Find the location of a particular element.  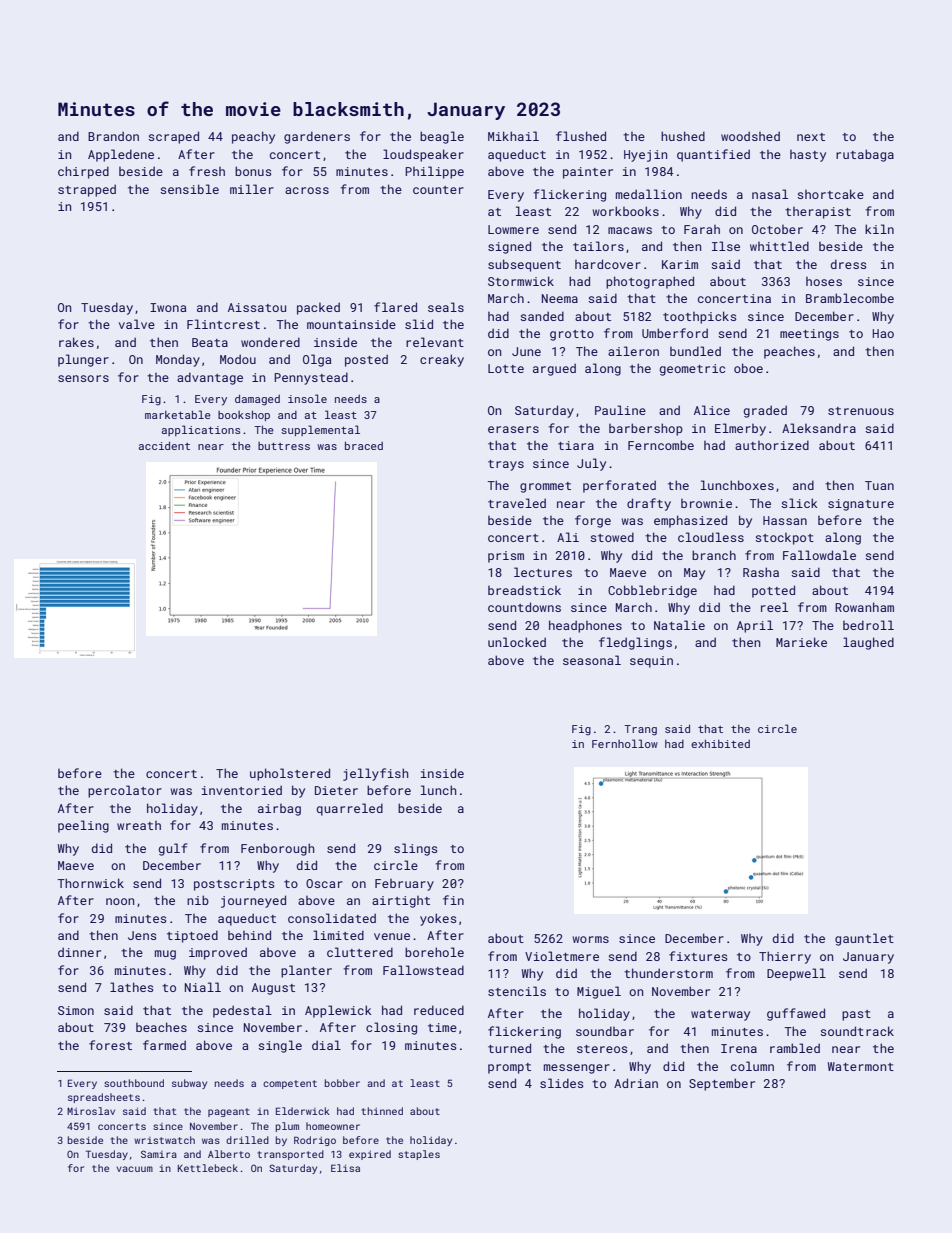

Elmerby is located at coordinates (740, 429).
